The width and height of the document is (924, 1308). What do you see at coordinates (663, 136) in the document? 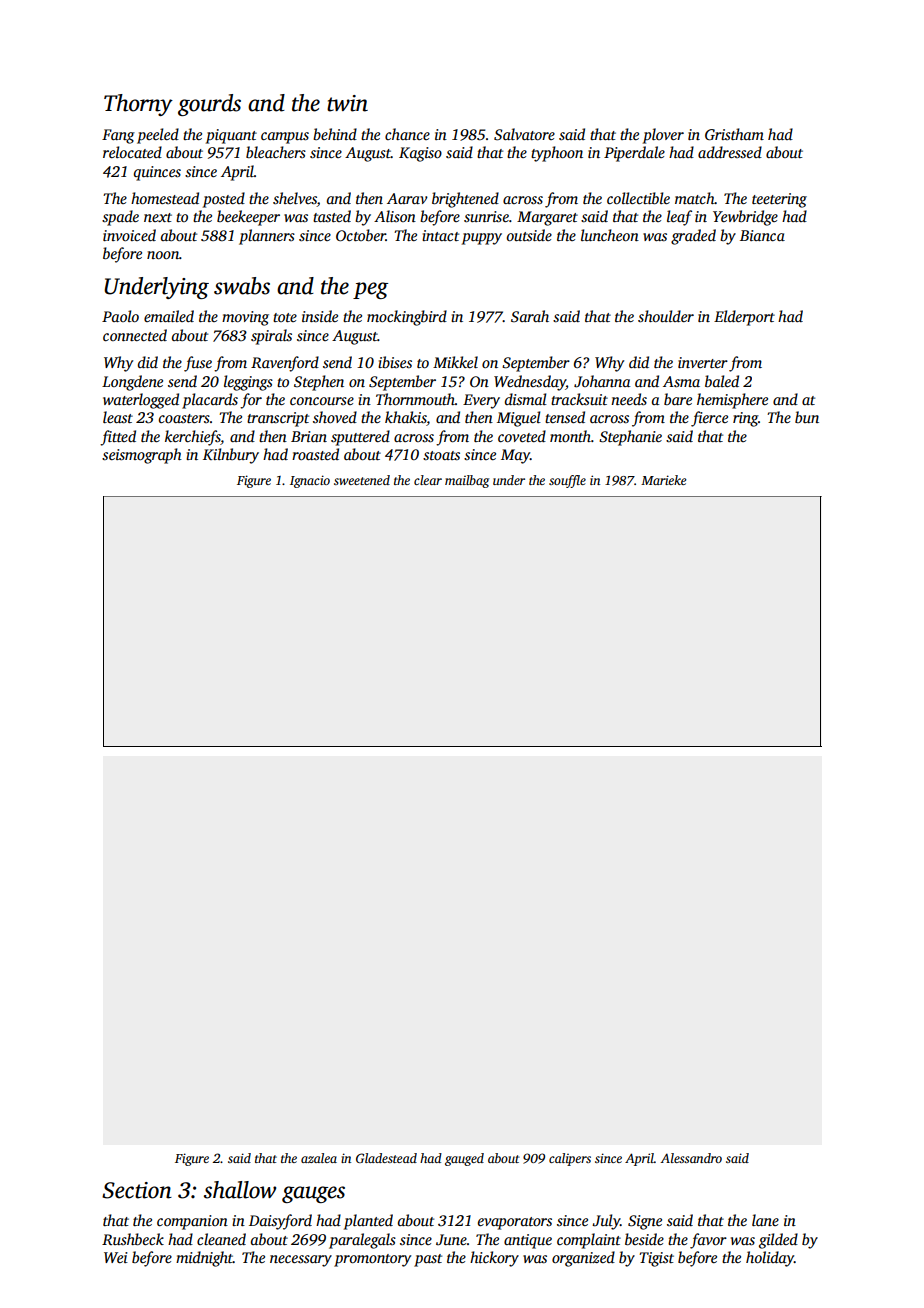
I see `plover` at bounding box center [663, 136].
